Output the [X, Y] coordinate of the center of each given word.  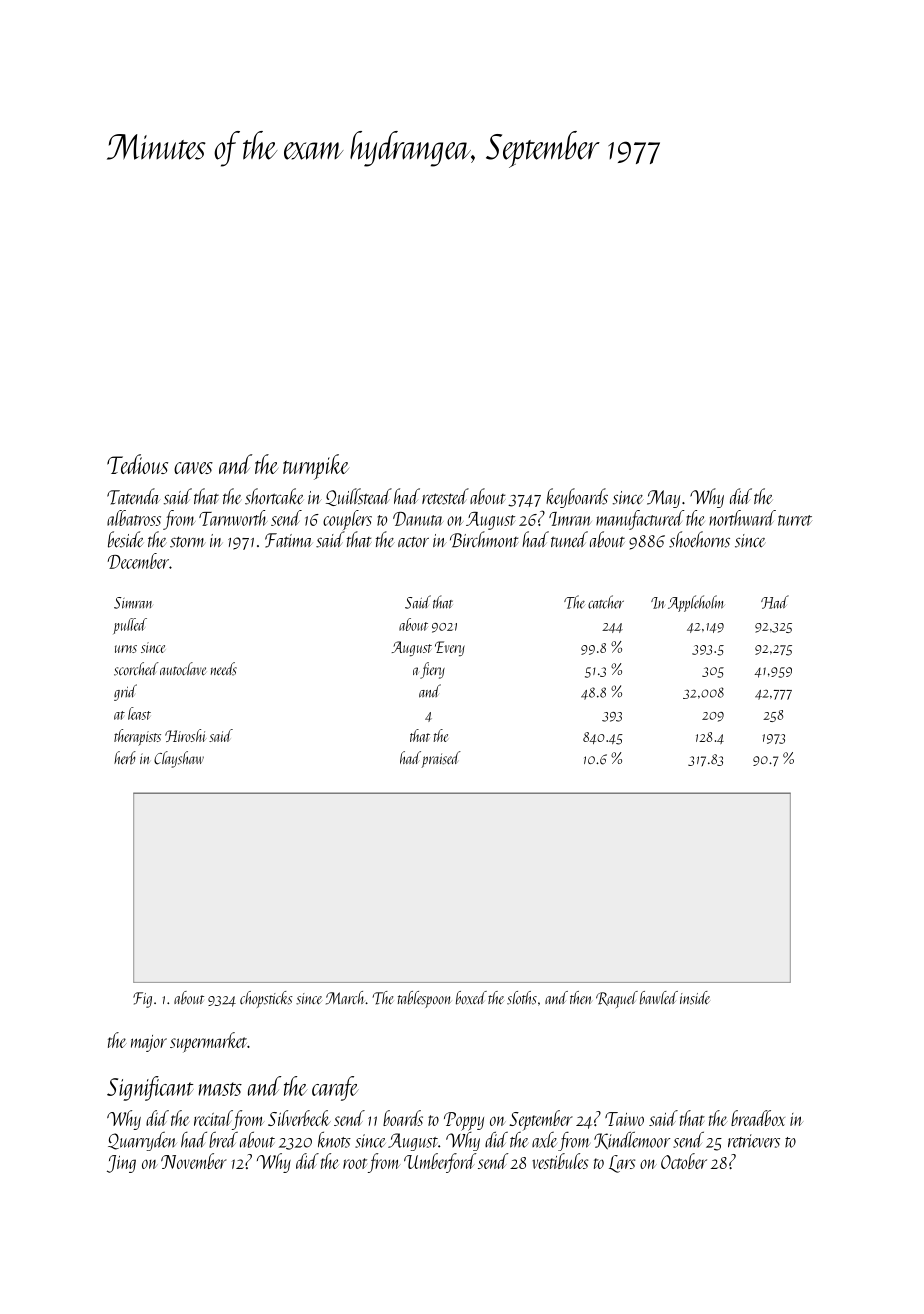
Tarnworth [233, 518]
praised [441, 759]
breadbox [758, 1118]
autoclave [183, 669]
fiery [432, 670]
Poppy [464, 1121]
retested [445, 496]
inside [695, 998]
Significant [150, 1088]
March [346, 998]
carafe [335, 1088]
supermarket [208, 1042]
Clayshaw [179, 759]
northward [742, 518]
